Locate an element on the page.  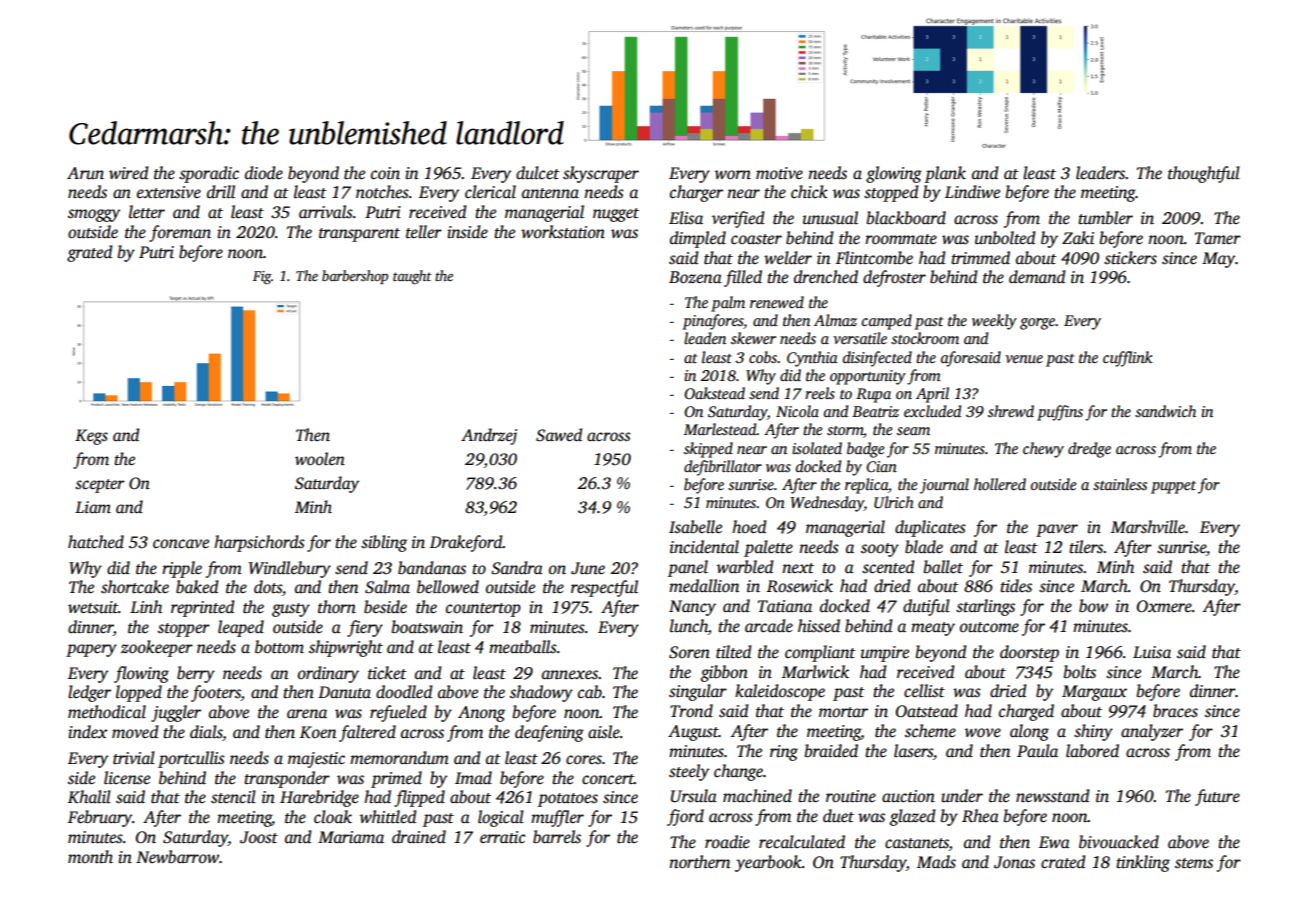
skyscraper is located at coordinates (601, 174).
